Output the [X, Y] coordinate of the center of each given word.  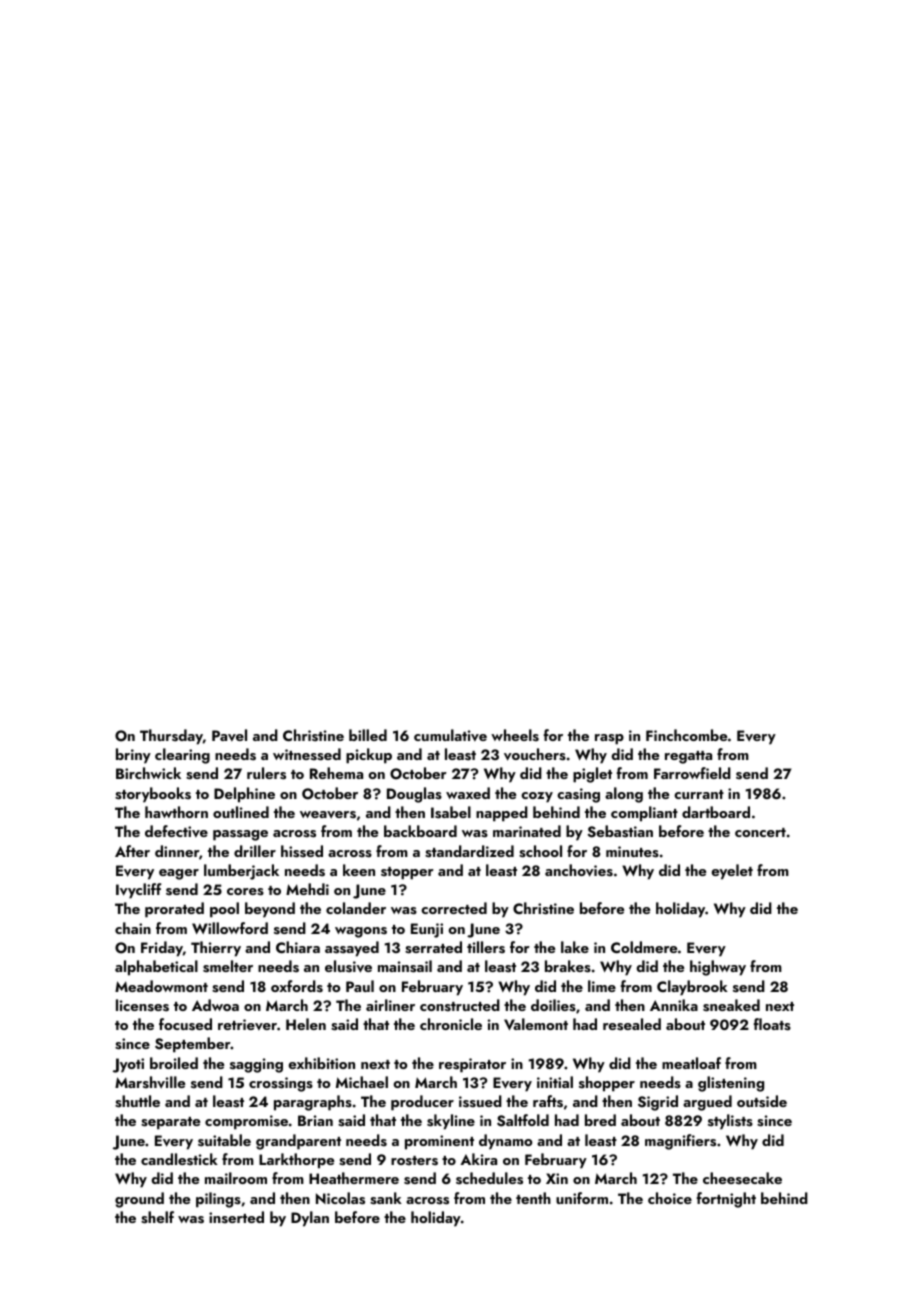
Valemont [536, 1024]
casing [578, 795]
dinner [177, 851]
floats [772, 1024]
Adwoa [215, 1005]
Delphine [244, 795]
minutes [632, 852]
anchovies [579, 870]
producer [422, 1103]
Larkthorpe [296, 1161]
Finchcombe [686, 735]
